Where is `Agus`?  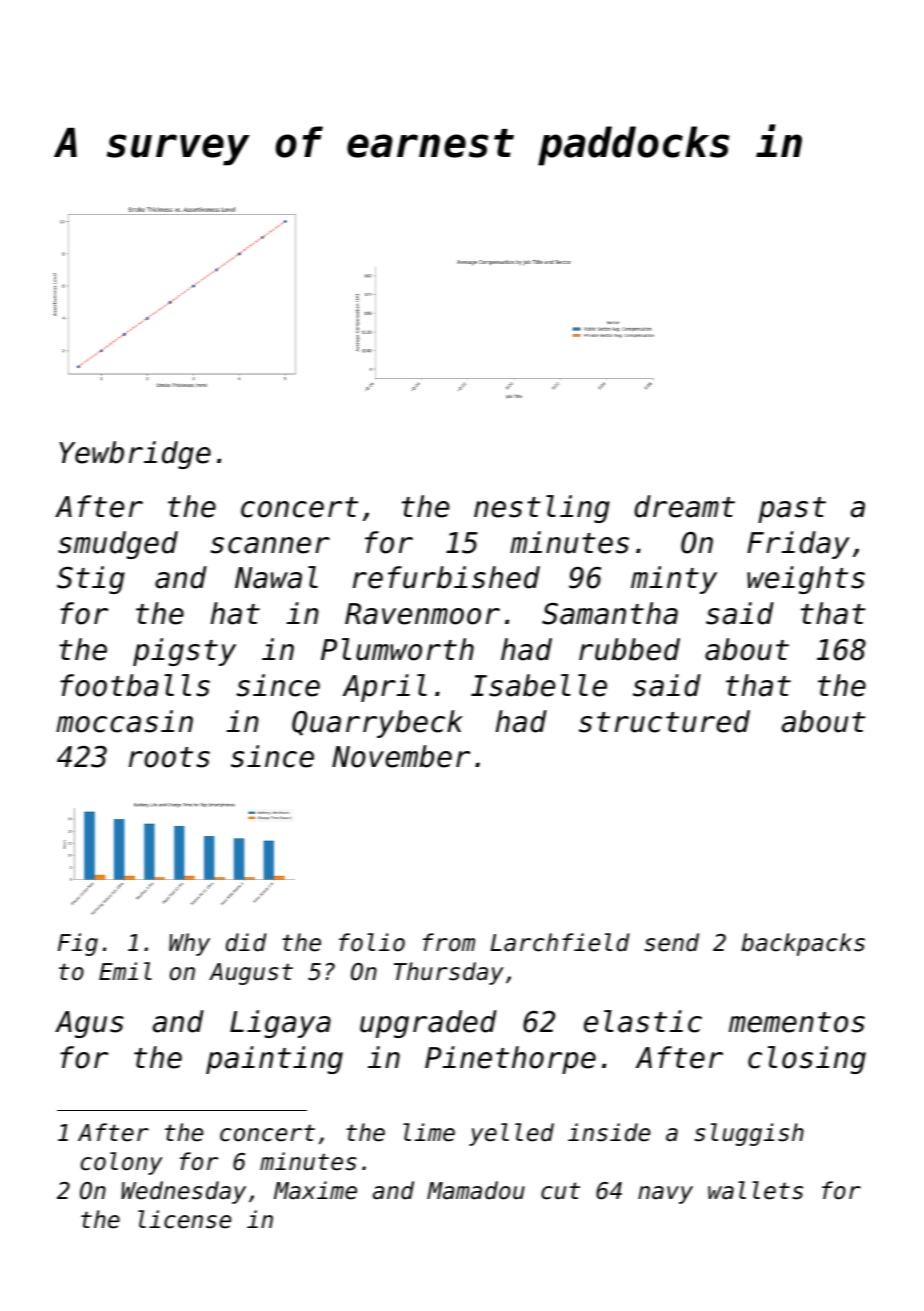
Agus is located at coordinates (89, 1024).
